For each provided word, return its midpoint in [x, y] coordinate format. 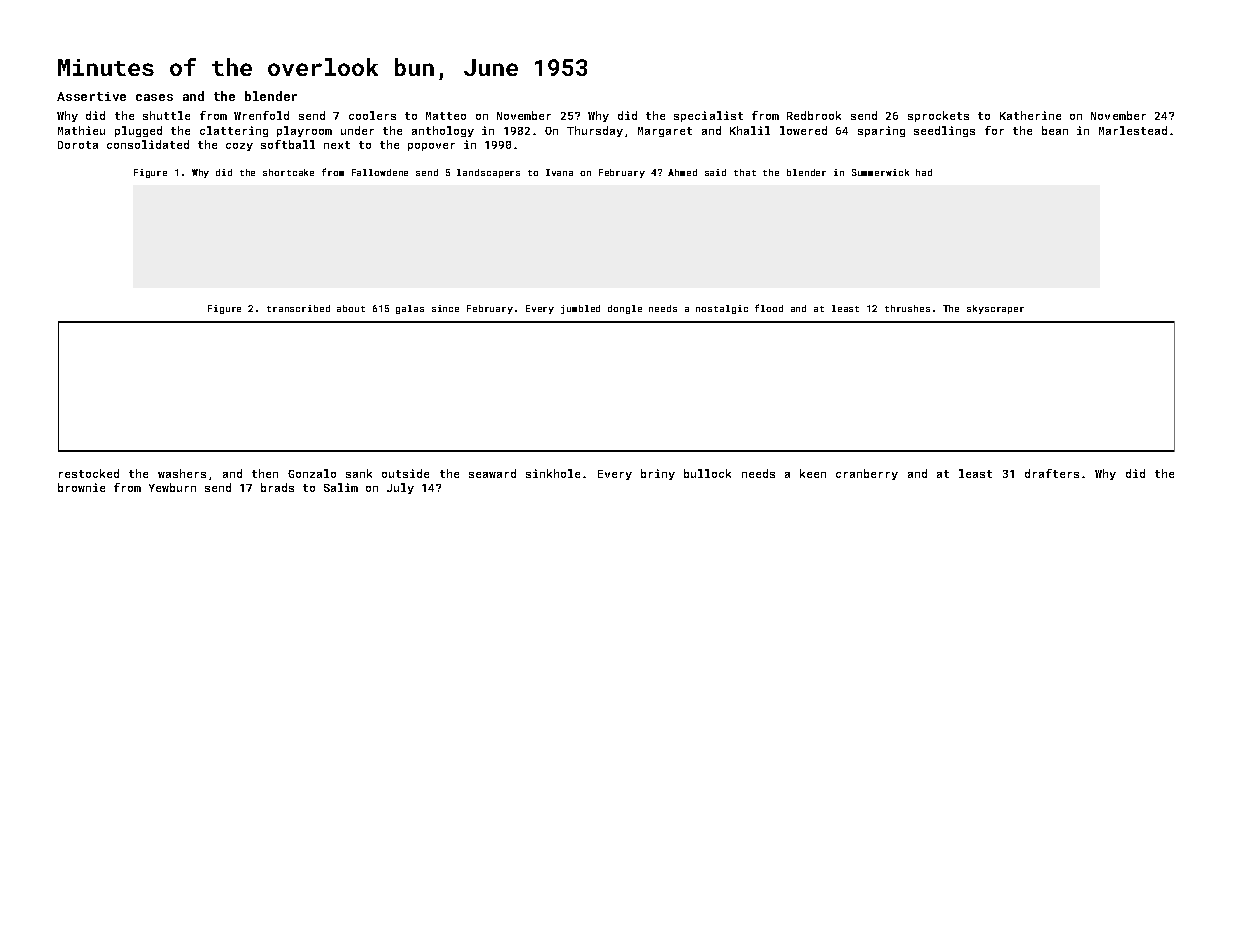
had [924, 172]
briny [658, 474]
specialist [708, 116]
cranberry [867, 474]
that [745, 172]
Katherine [1030, 115]
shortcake [288, 172]
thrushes [907, 308]
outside [405, 473]
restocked [89, 473]
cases [154, 97]
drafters [1052, 473]
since [445, 308]
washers [182, 473]
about [351, 308]
